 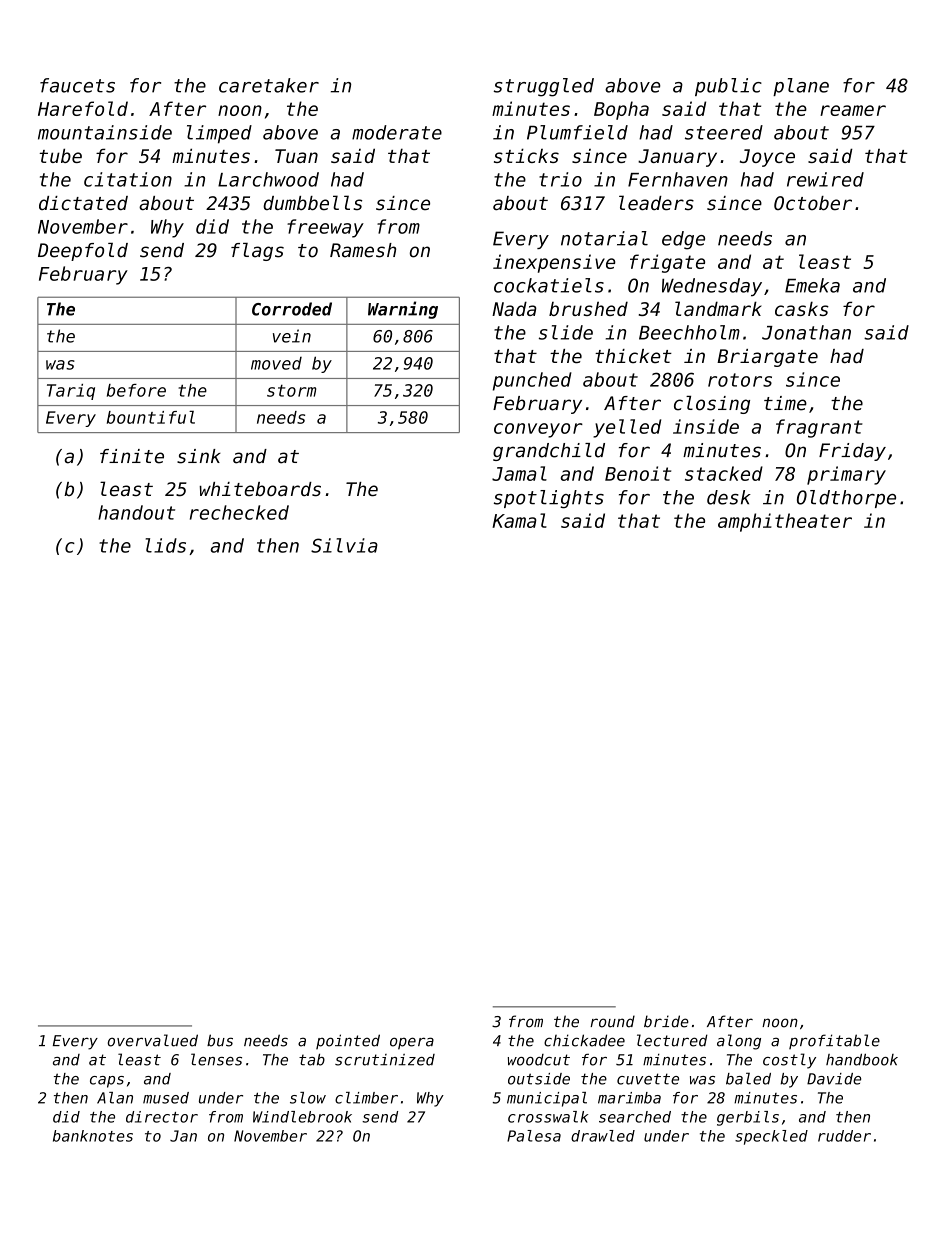 I want to click on Larchwood, so click(x=268, y=179).
